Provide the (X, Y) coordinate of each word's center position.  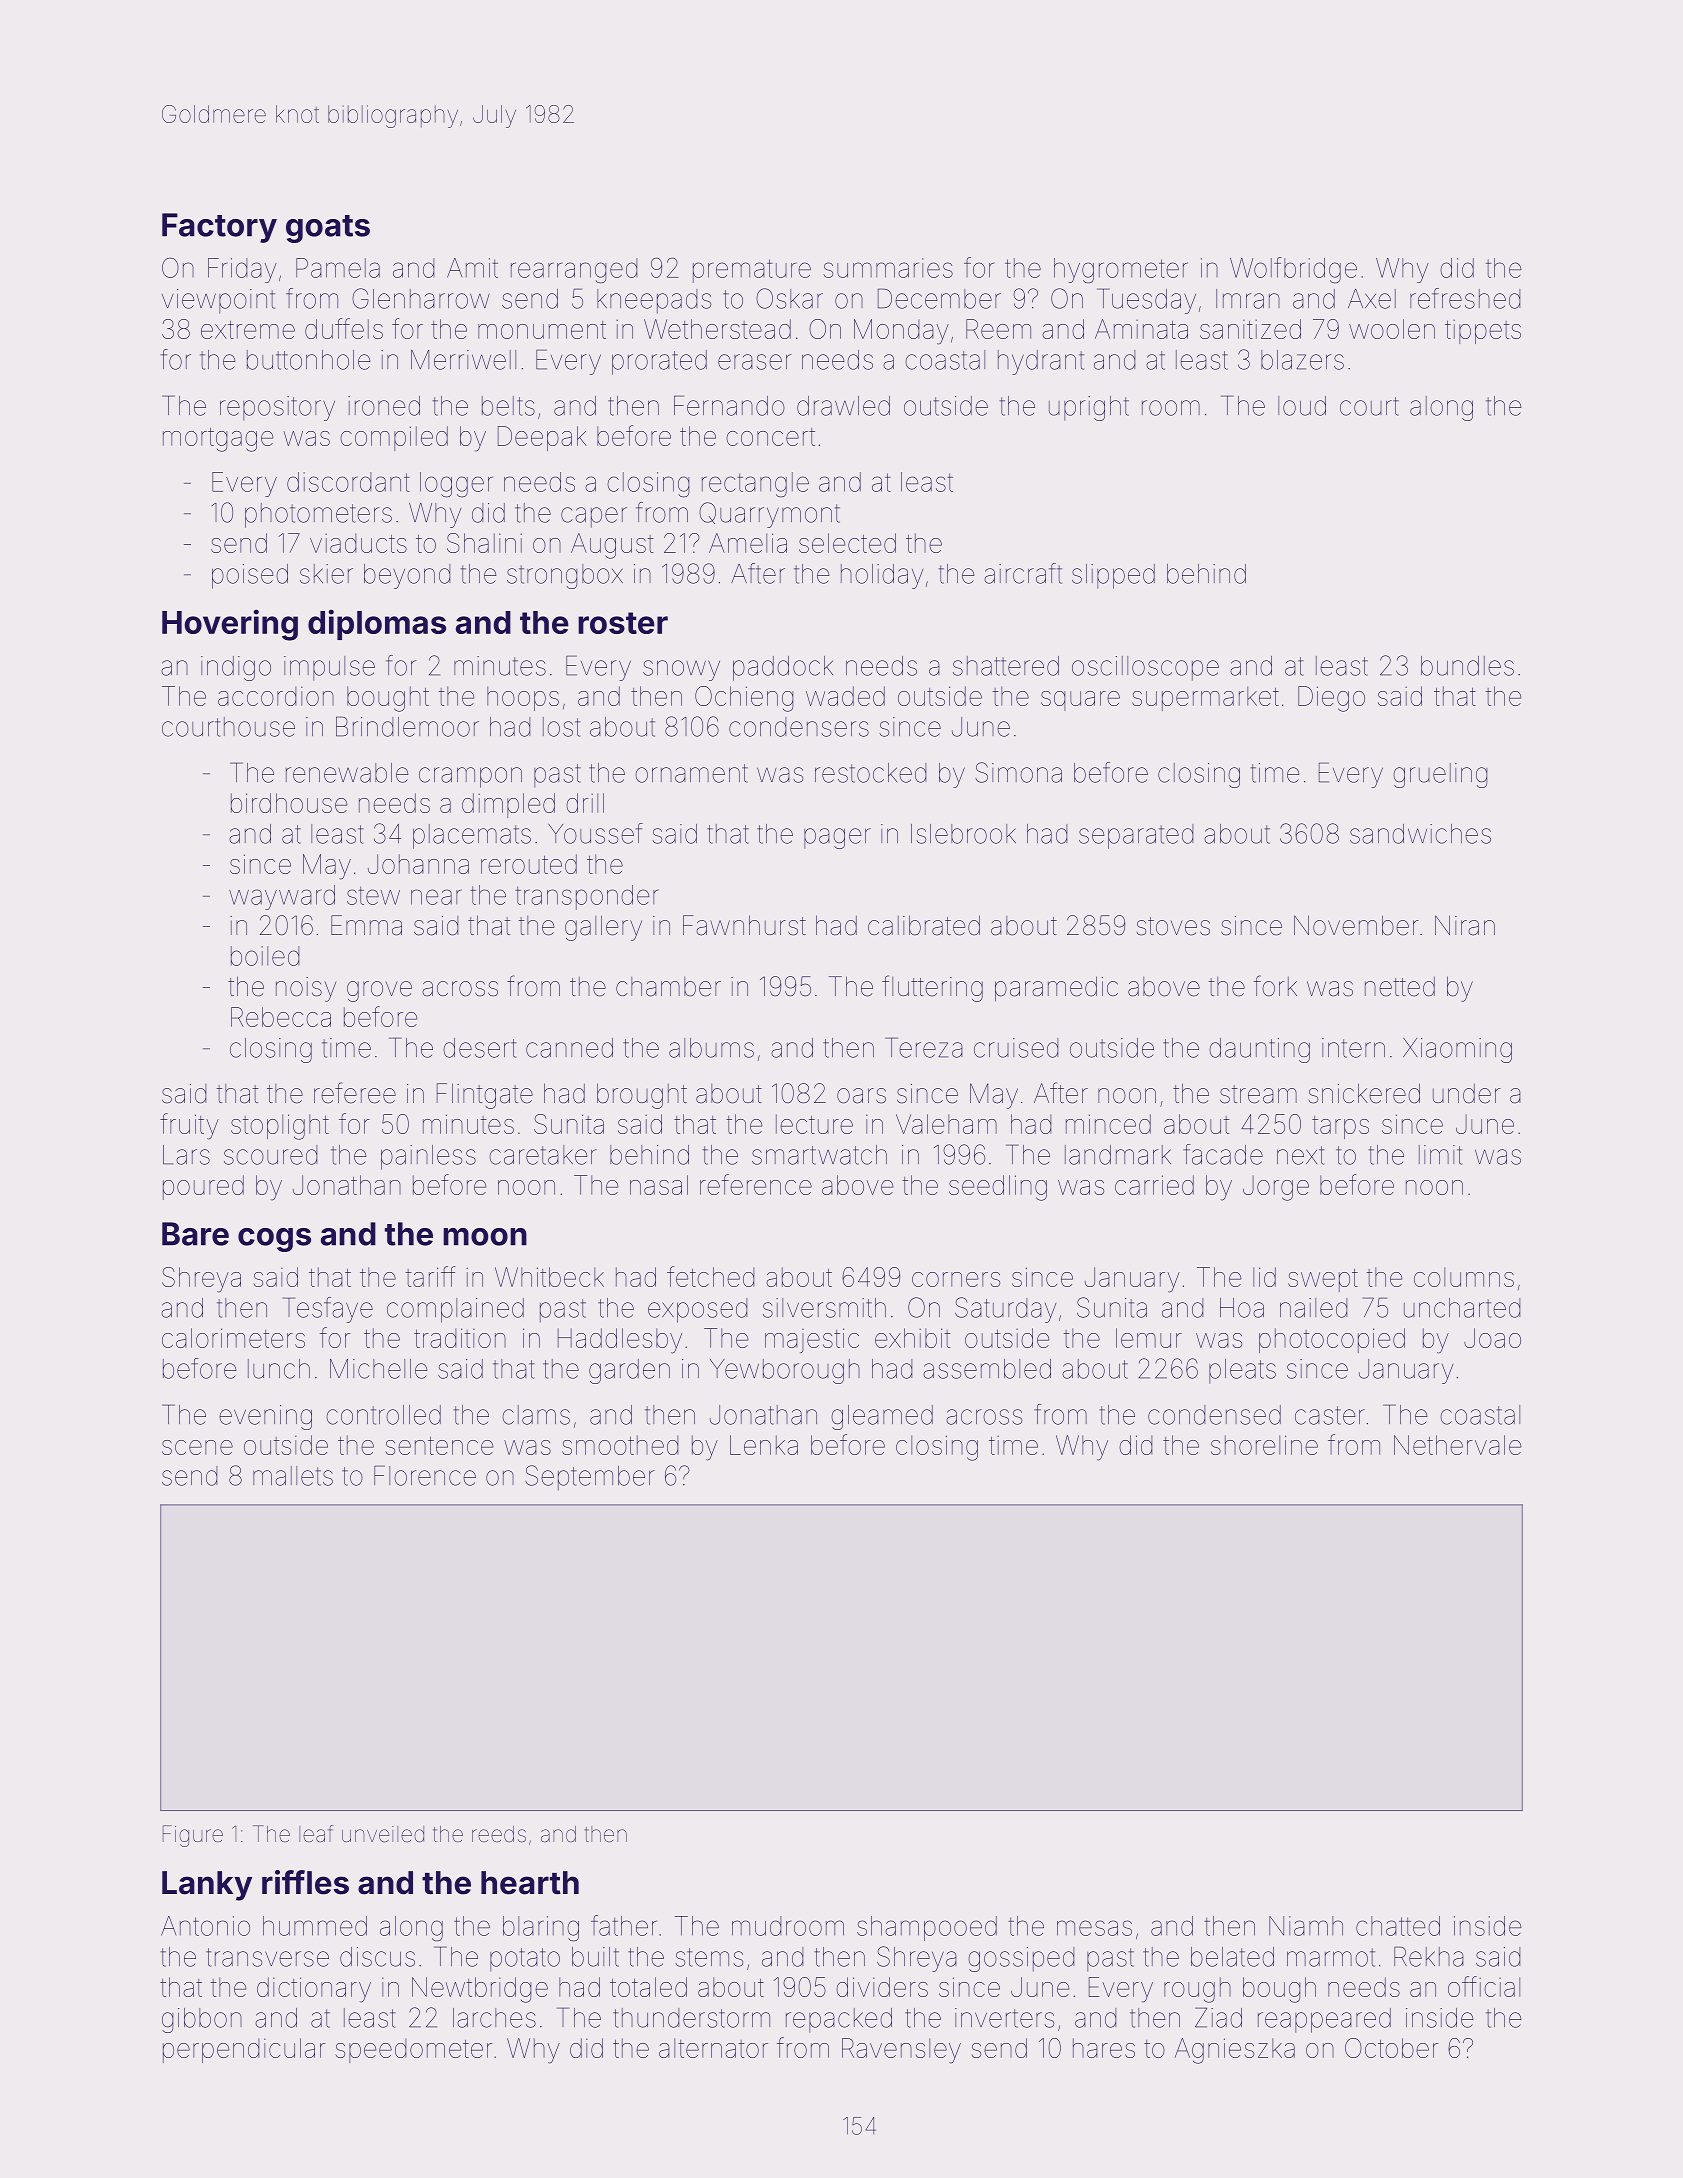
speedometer (413, 2050)
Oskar (789, 298)
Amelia (748, 543)
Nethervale (1457, 1445)
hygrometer (1121, 271)
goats (328, 229)
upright (1089, 408)
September (590, 1478)
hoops (523, 698)
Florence (425, 1475)
